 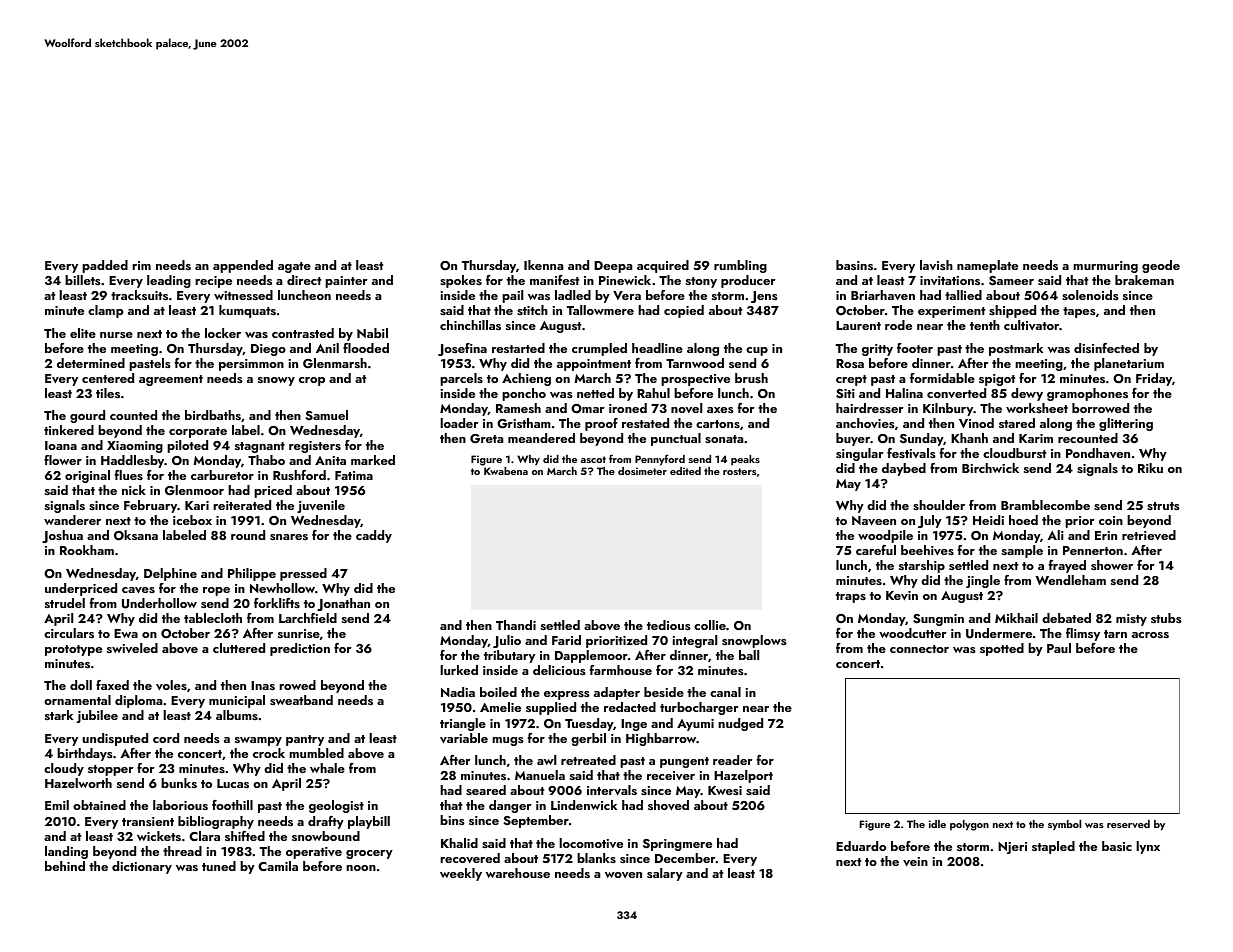 I want to click on Ikenna, so click(x=543, y=265).
